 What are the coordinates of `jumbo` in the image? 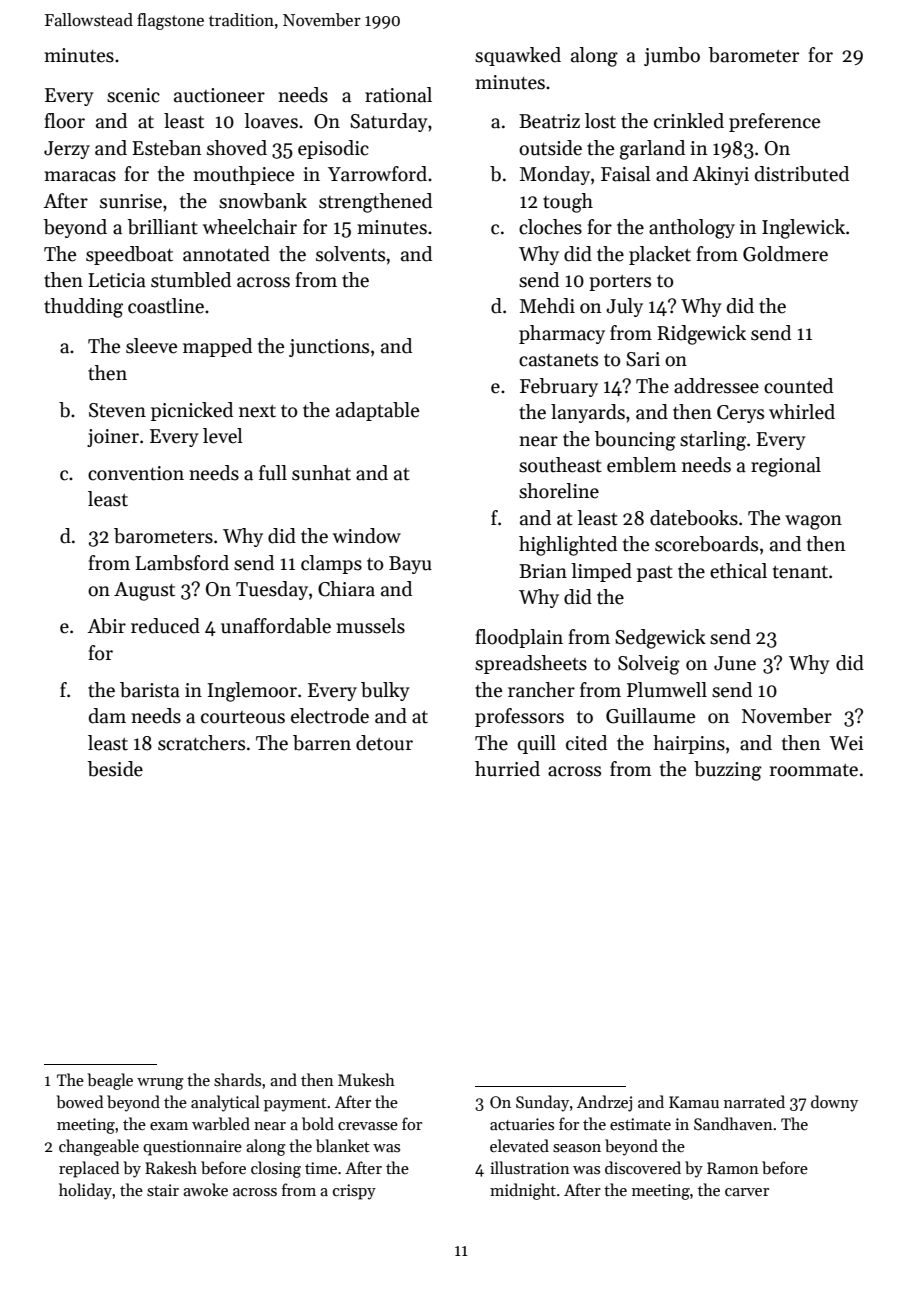 It's located at (672, 56).
